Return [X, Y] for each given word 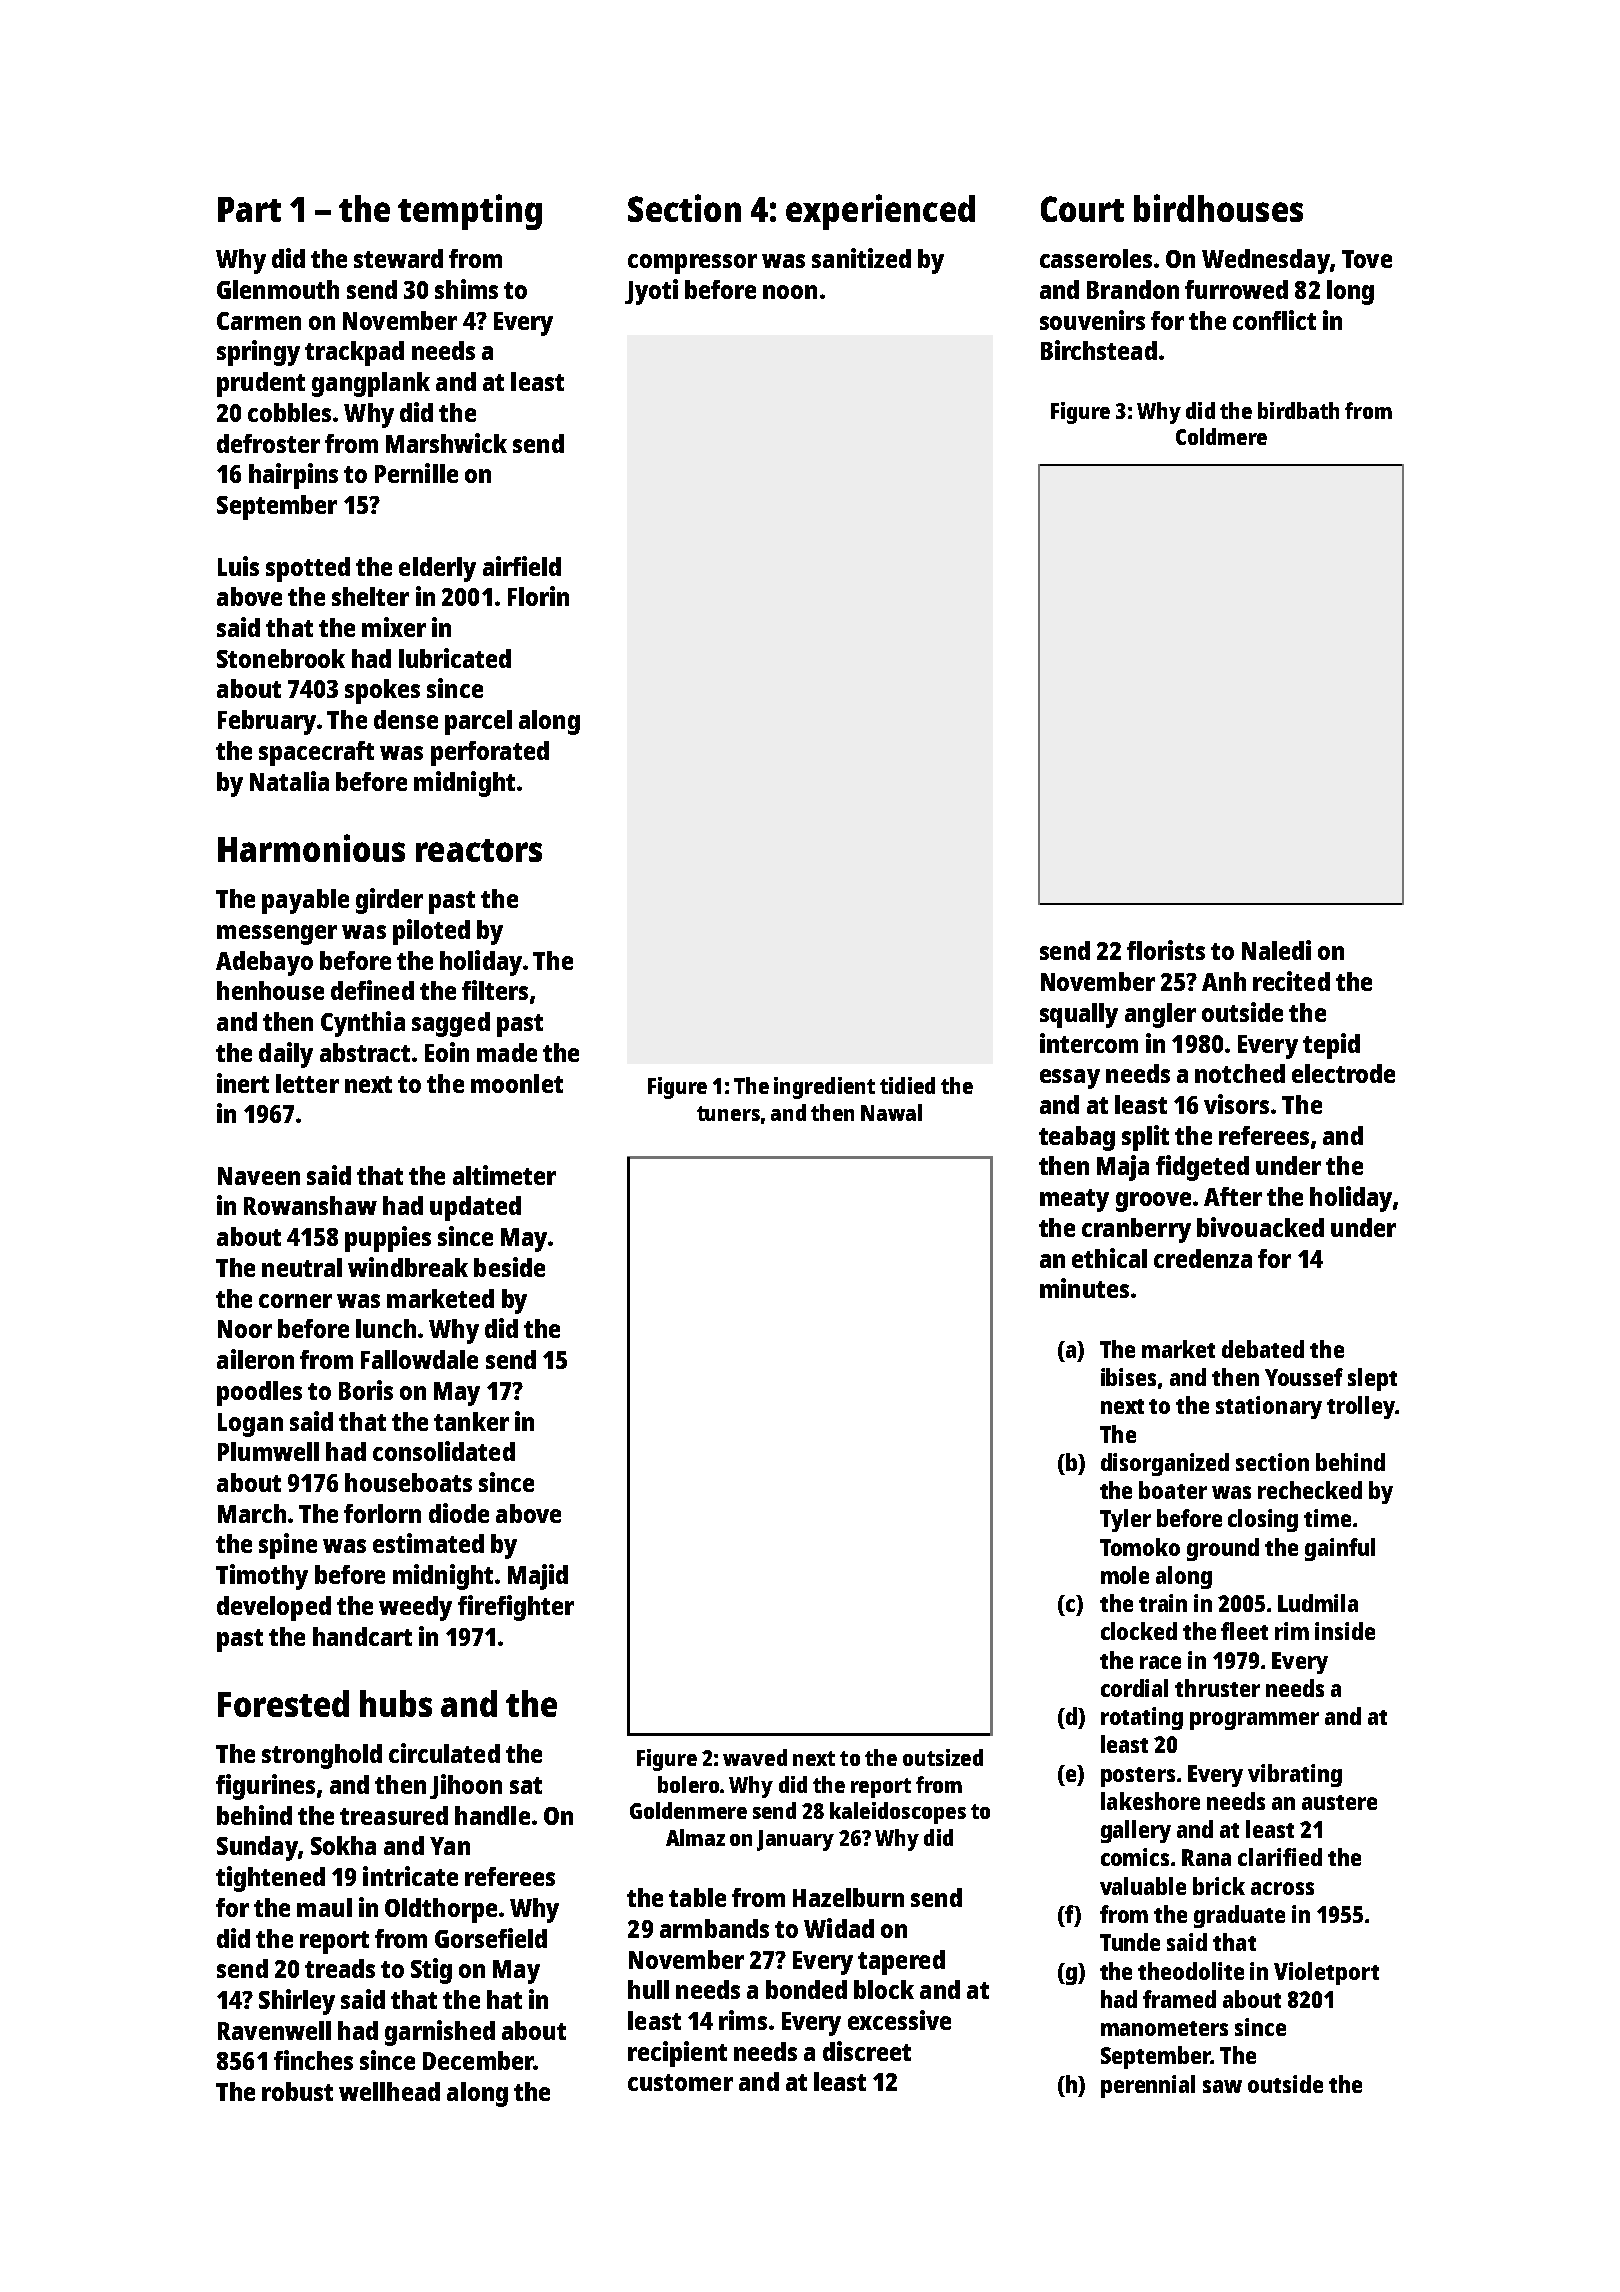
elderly [437, 569]
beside [509, 1267]
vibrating [1295, 1775]
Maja [1123, 1168]
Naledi [1276, 950]
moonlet [517, 1083]
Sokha [343, 1845]
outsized [943, 1757]
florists [1166, 950]
